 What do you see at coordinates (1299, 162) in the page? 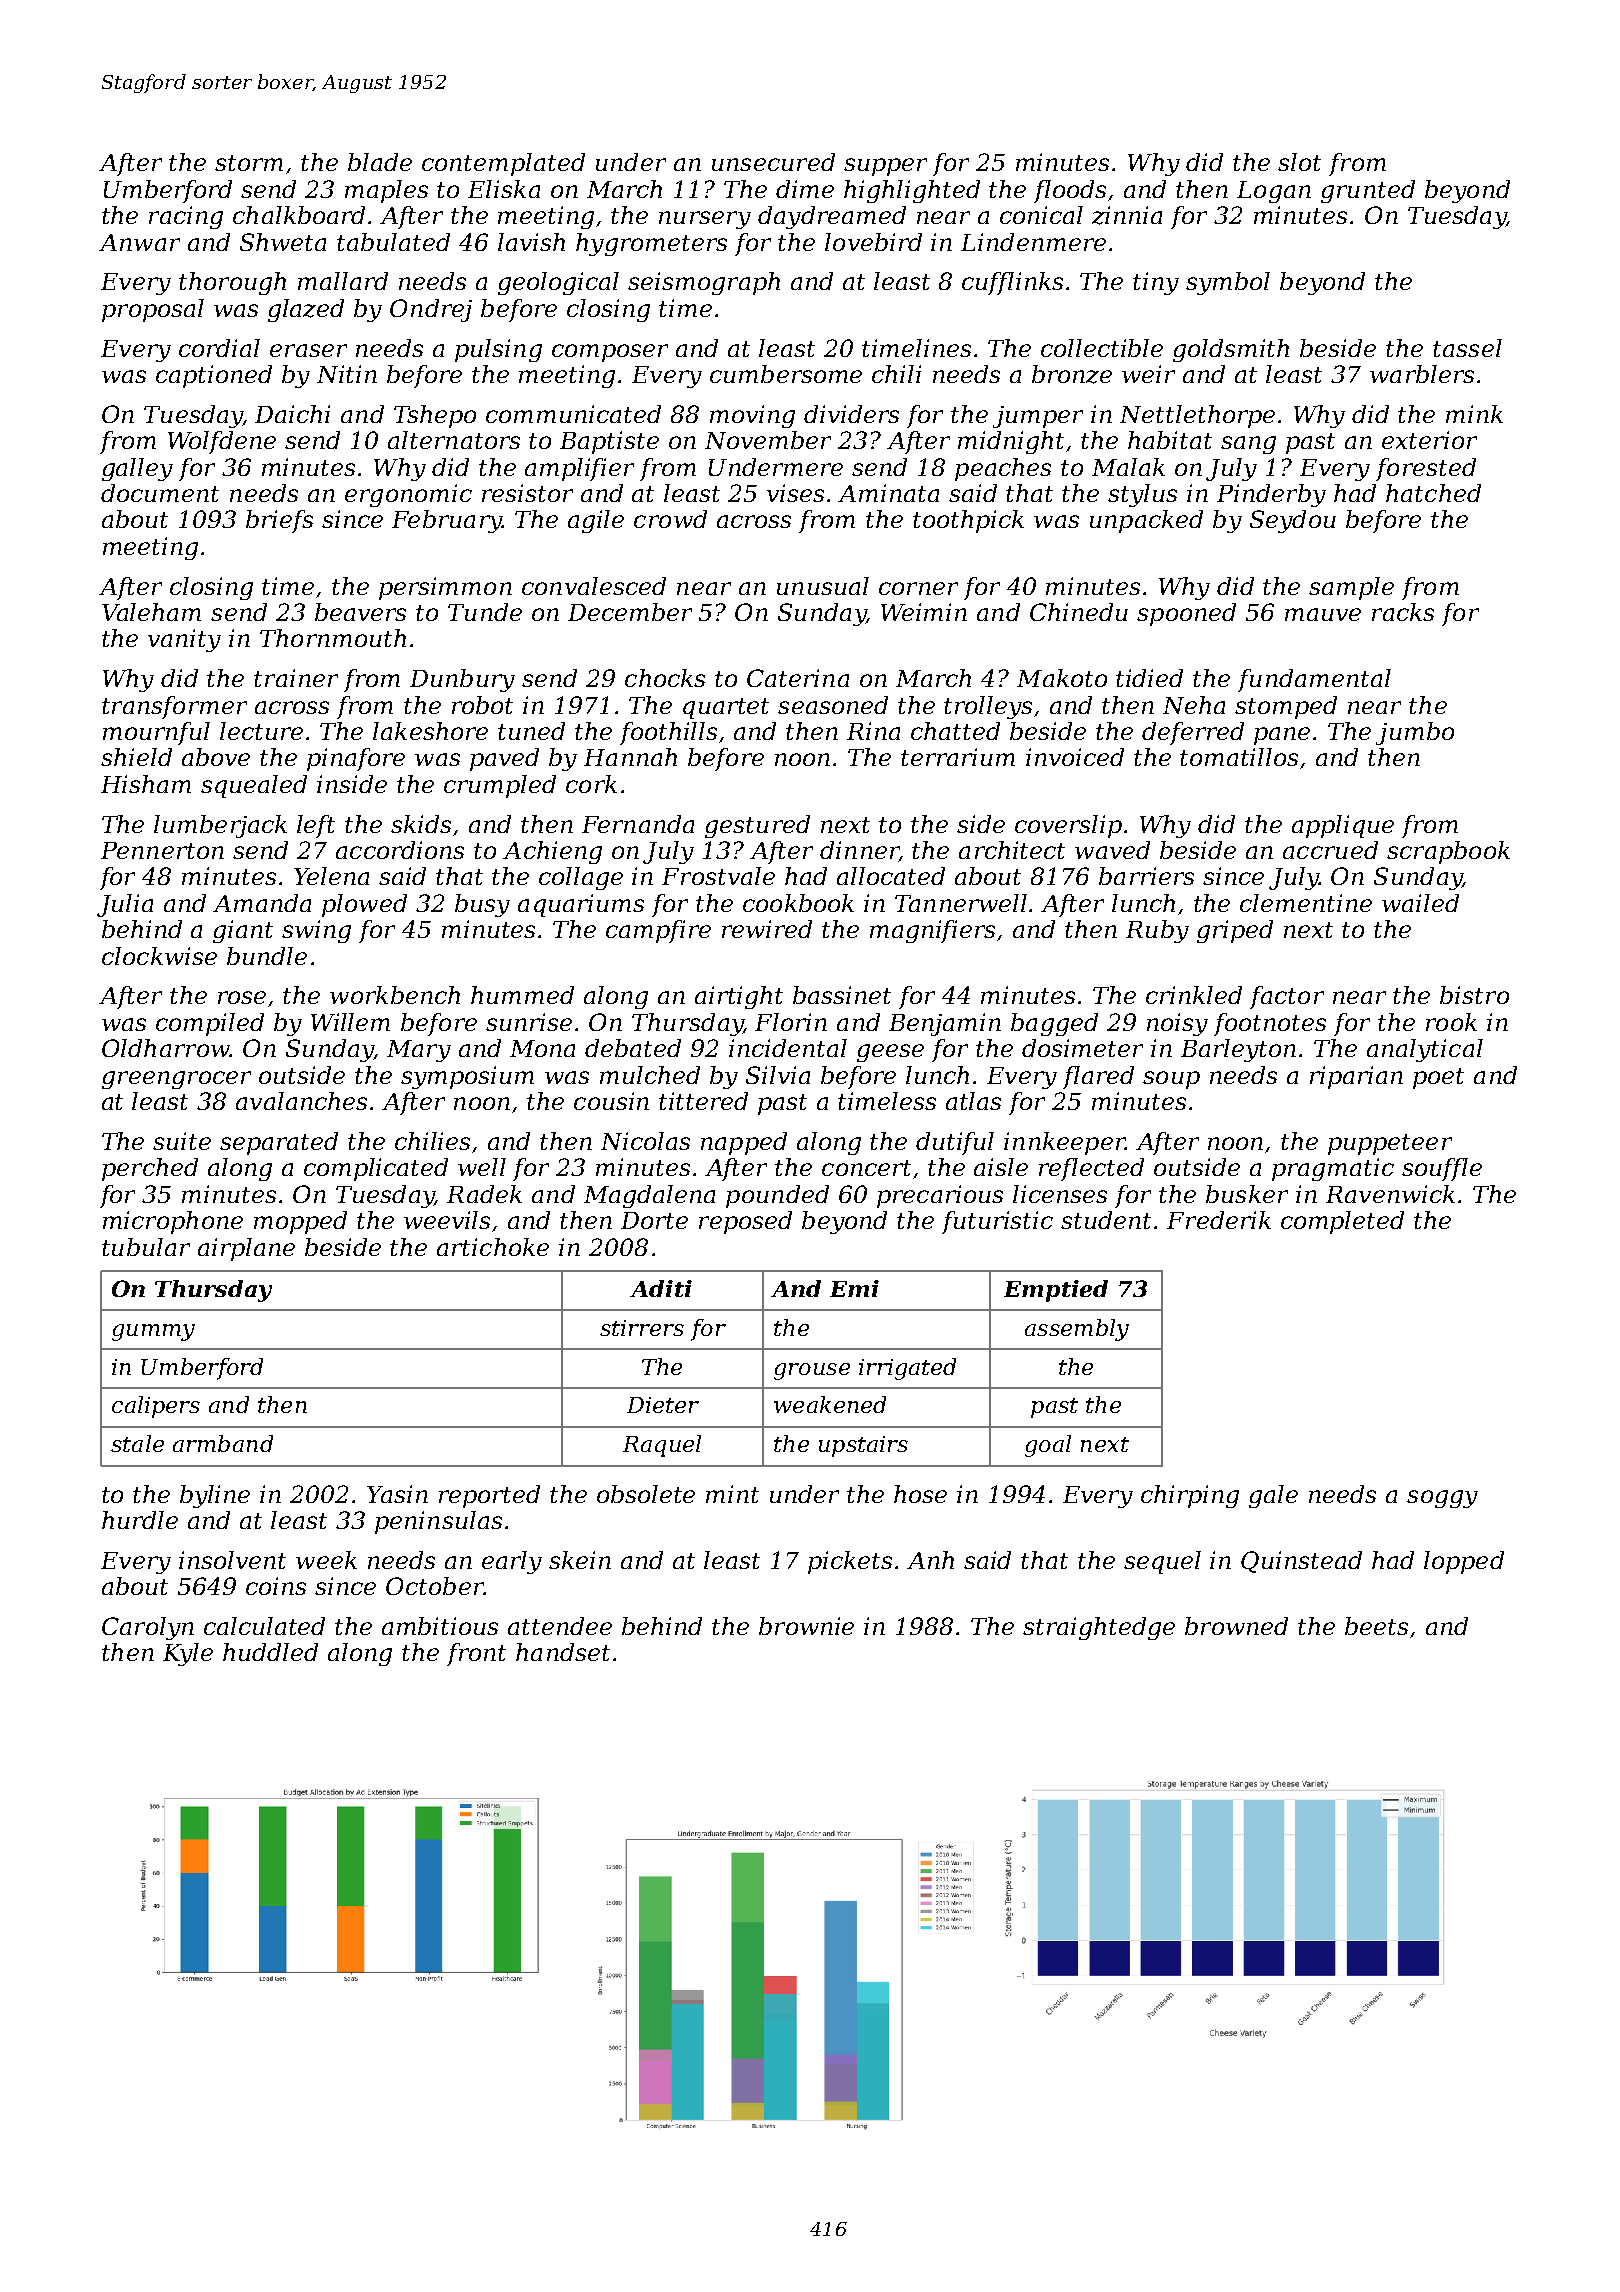
I see `slot` at bounding box center [1299, 162].
